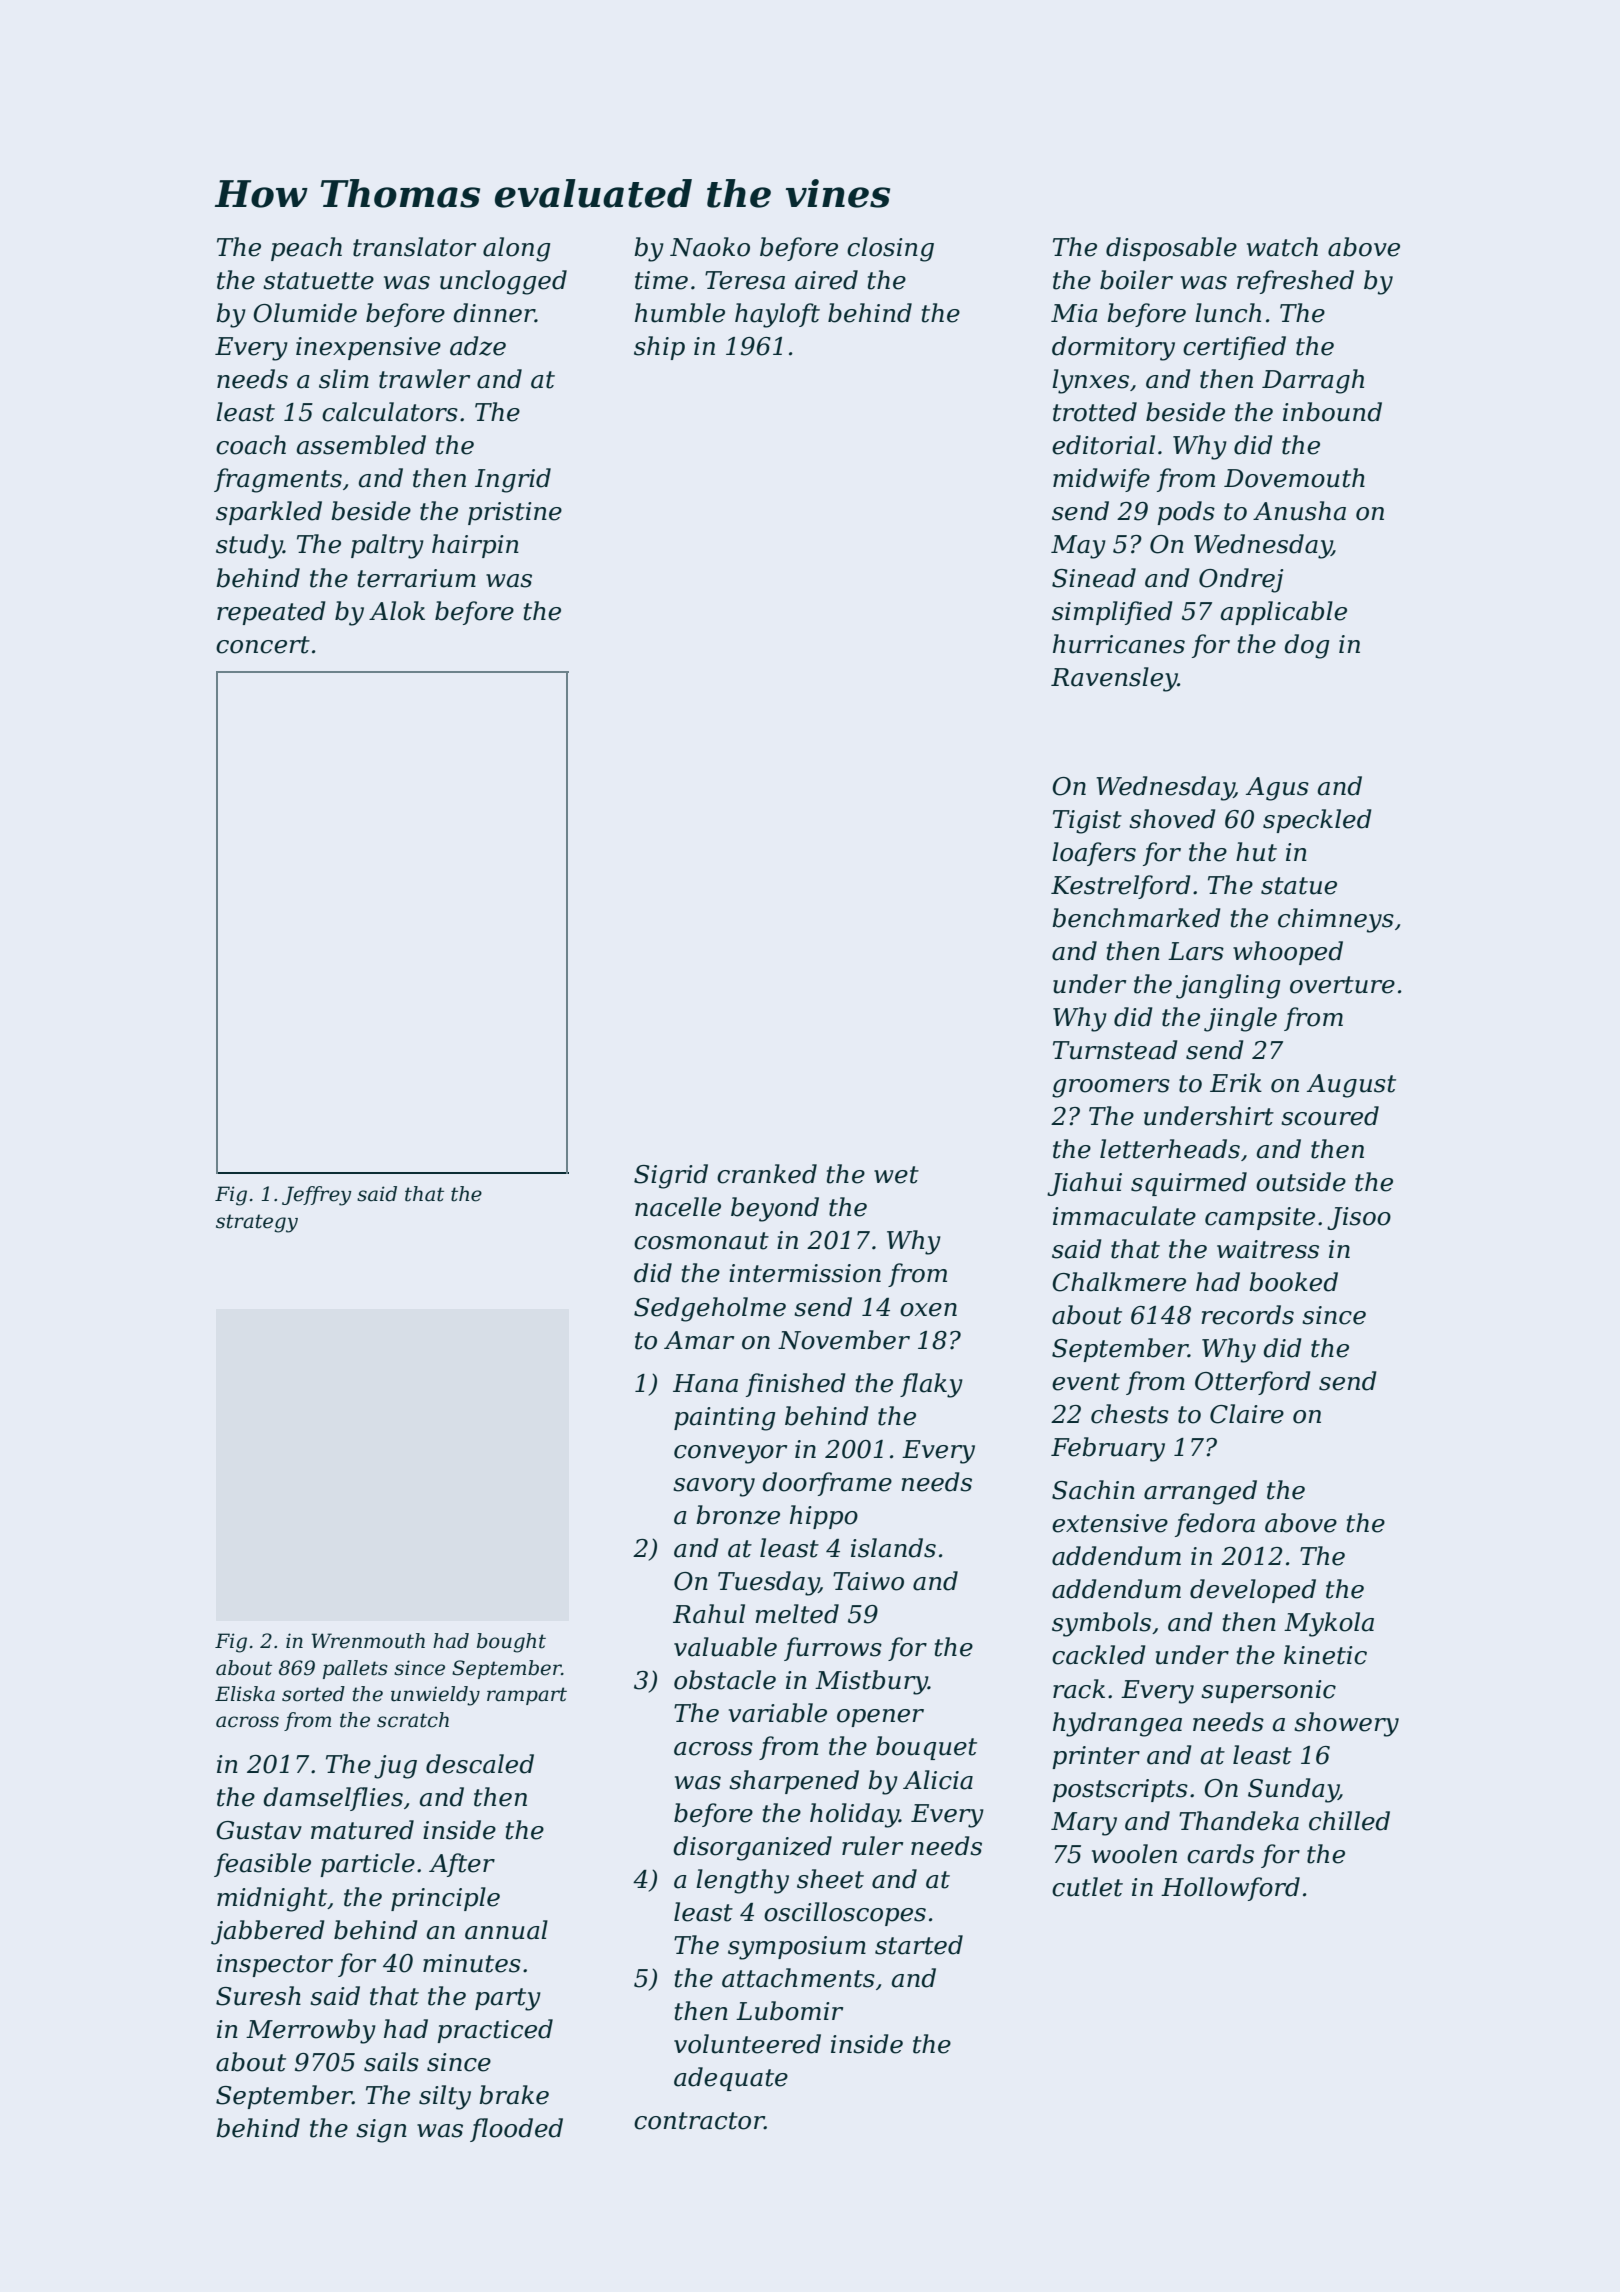 The width and height of the page is (1620, 2292). Describe the element at coordinates (516, 2130) in the page. I see `flooded` at that location.
